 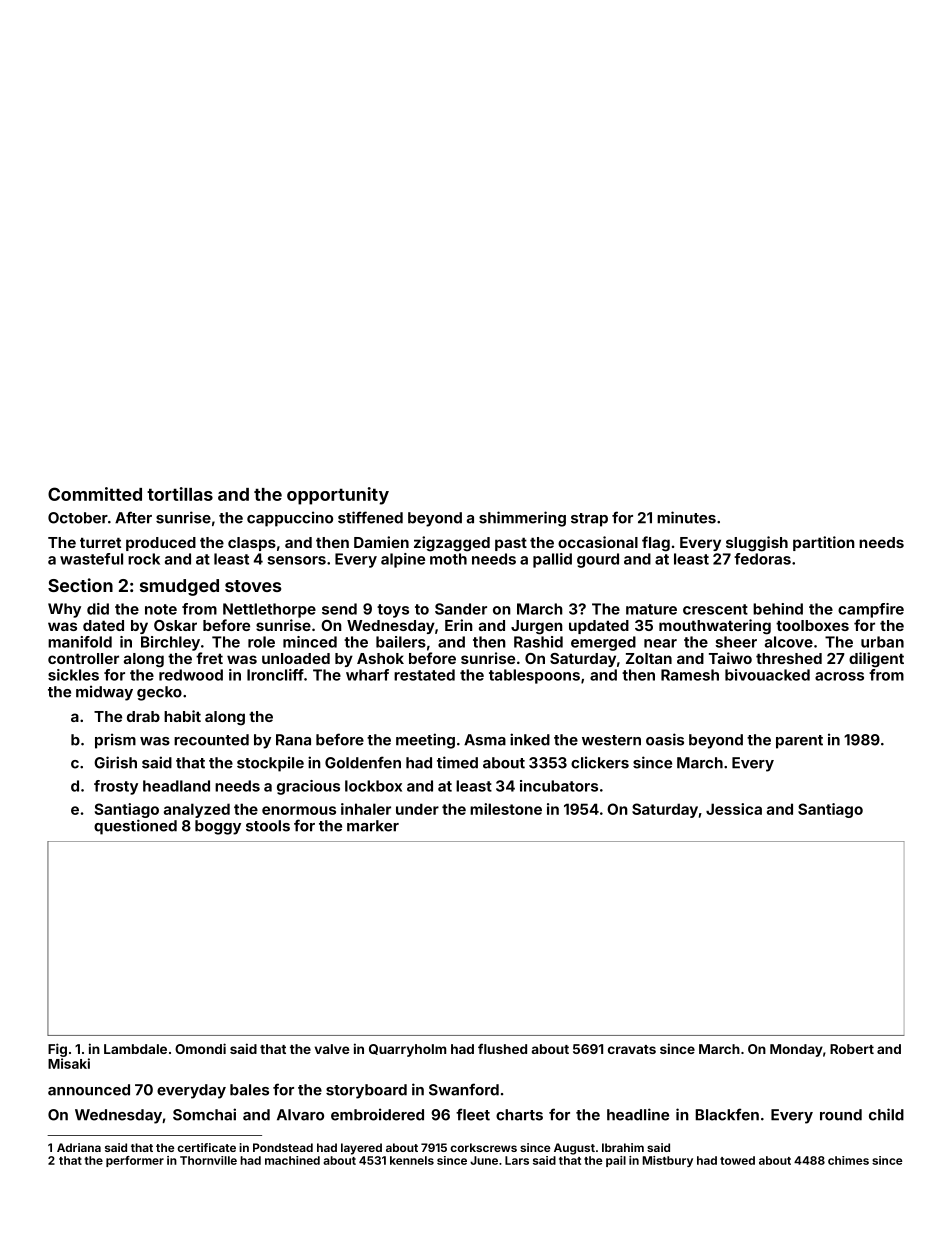 What do you see at coordinates (115, 741) in the image?
I see `prism` at bounding box center [115, 741].
